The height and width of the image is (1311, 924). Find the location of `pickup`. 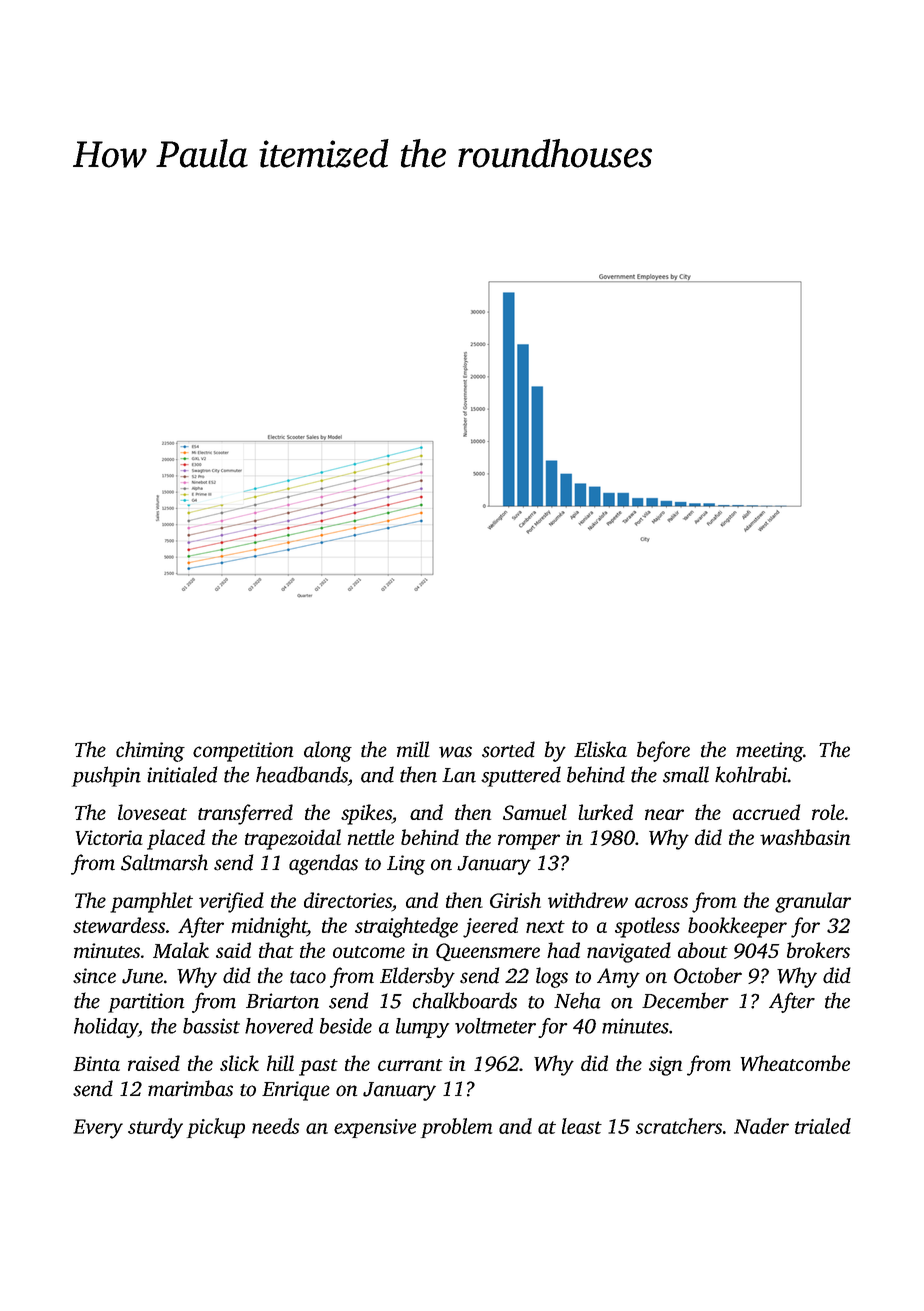

pickup is located at coordinates (216, 1128).
